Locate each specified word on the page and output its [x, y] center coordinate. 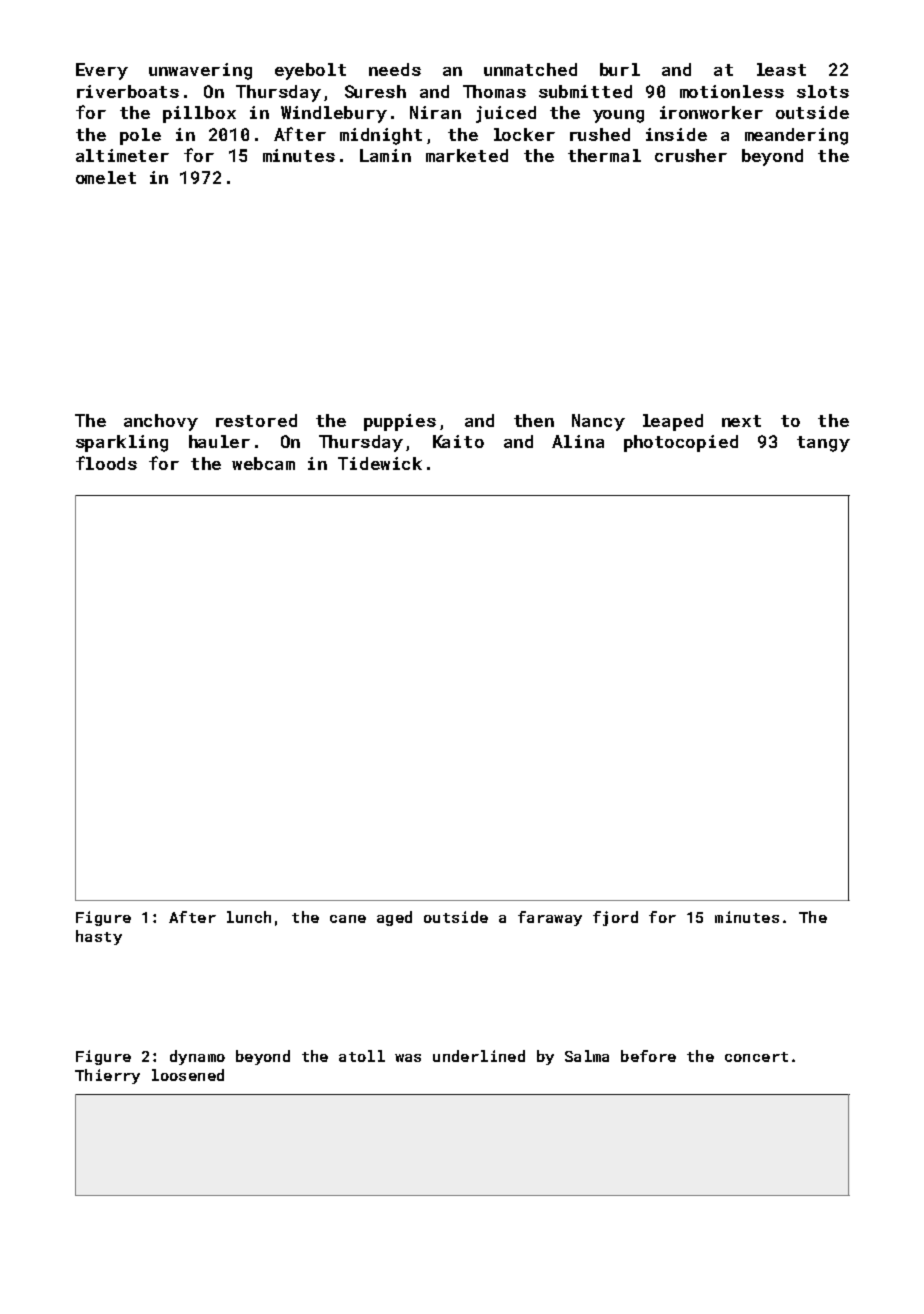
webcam [263, 463]
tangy [823, 444]
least [781, 69]
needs [395, 69]
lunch [249, 917]
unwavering [200, 71]
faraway [550, 918]
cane [348, 919]
